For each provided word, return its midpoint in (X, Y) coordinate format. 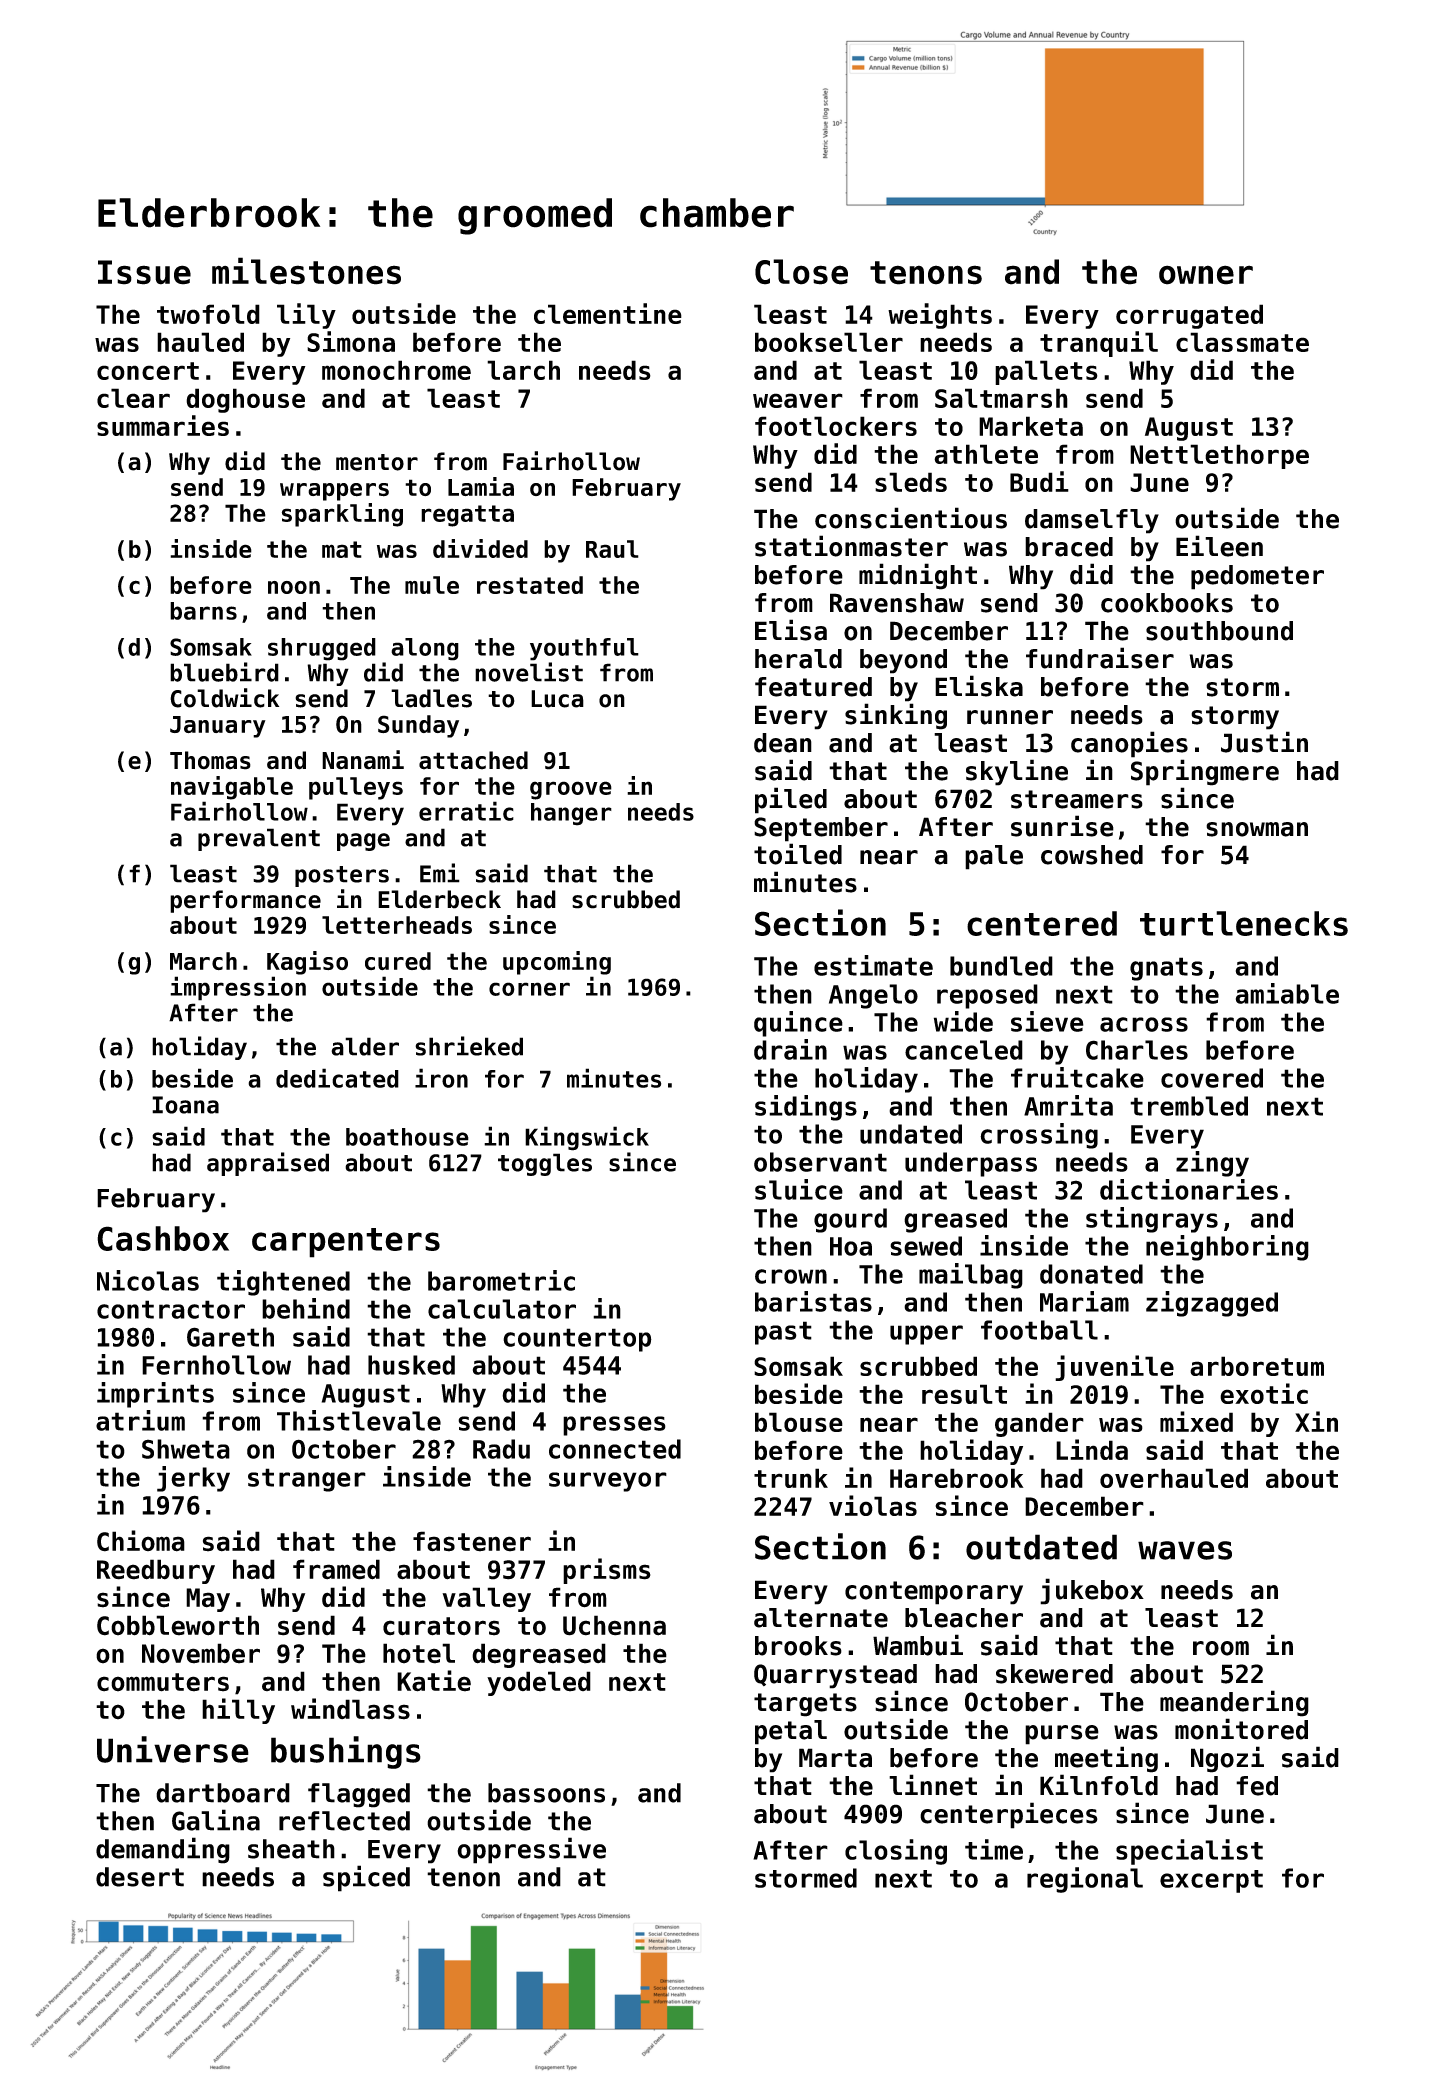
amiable (1287, 993)
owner (1206, 275)
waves (1185, 1550)
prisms (607, 1571)
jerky (193, 1479)
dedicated (337, 1078)
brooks (798, 1646)
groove (571, 790)
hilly (238, 1711)
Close (801, 272)
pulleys (356, 788)
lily (306, 316)
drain (790, 1049)
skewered (1054, 1674)
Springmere (1205, 772)
